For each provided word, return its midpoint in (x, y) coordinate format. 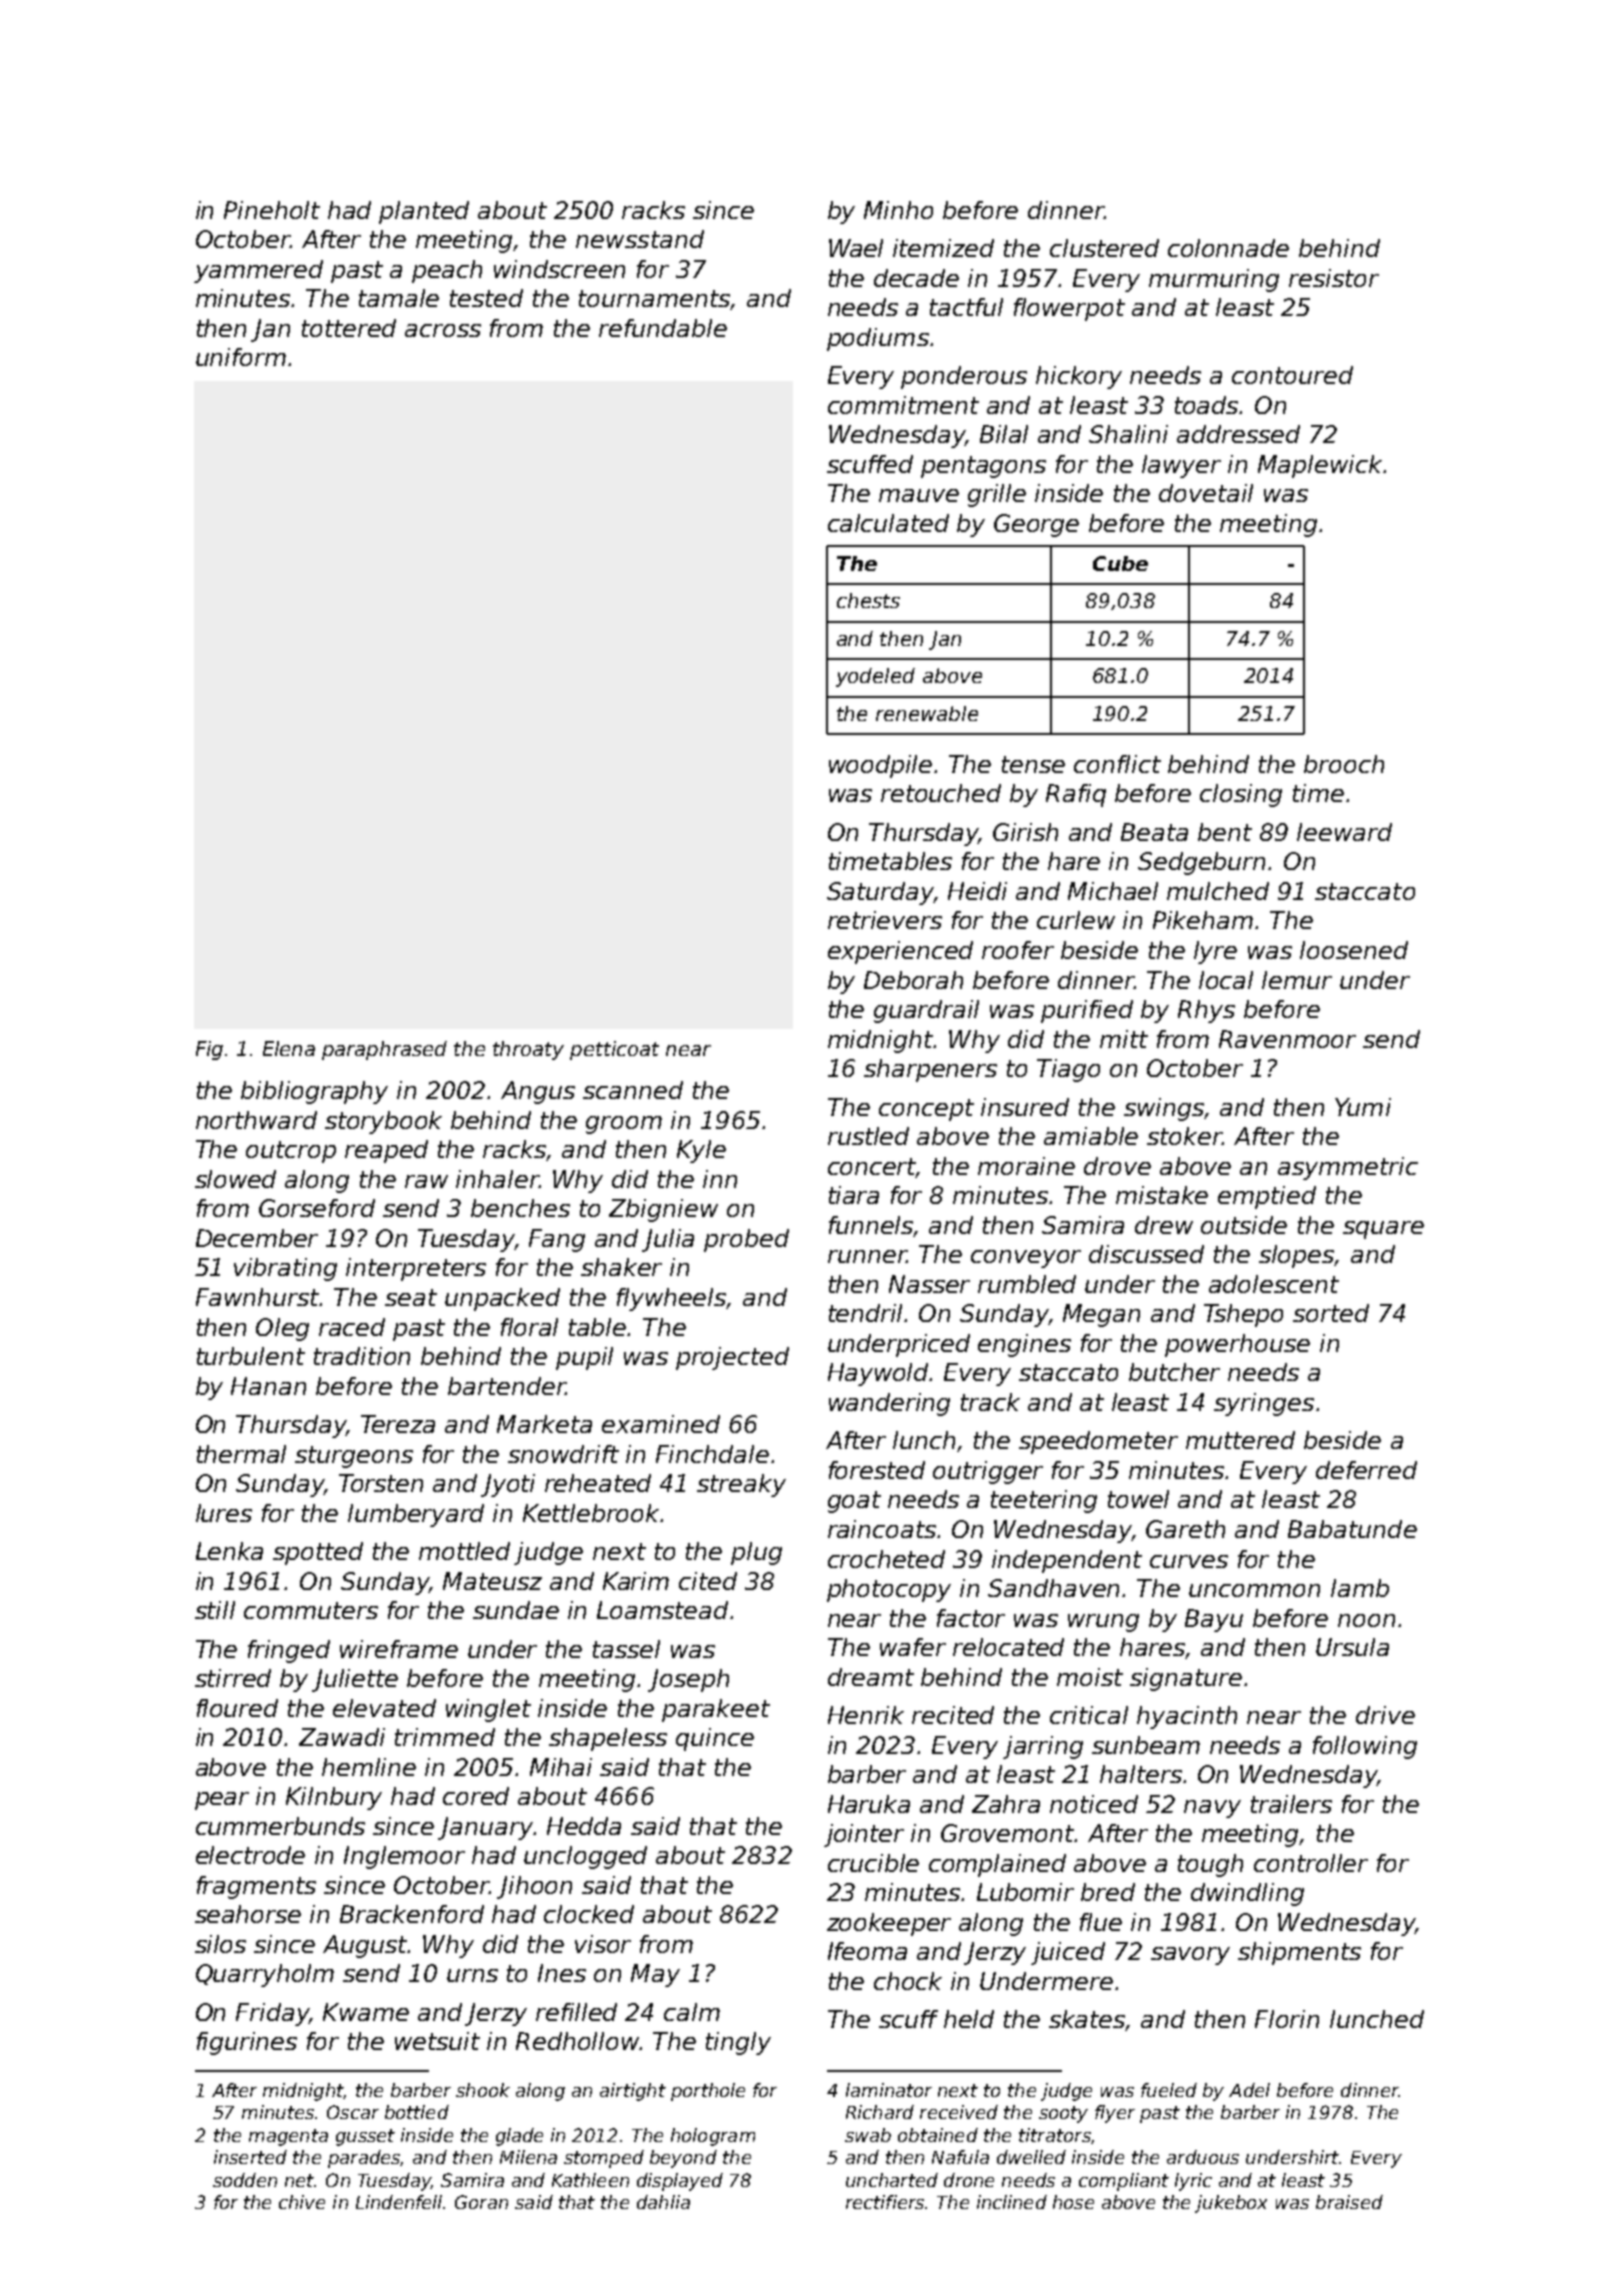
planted (424, 212)
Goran (481, 2202)
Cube (1120, 563)
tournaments (655, 300)
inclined (1012, 2202)
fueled (1169, 2090)
